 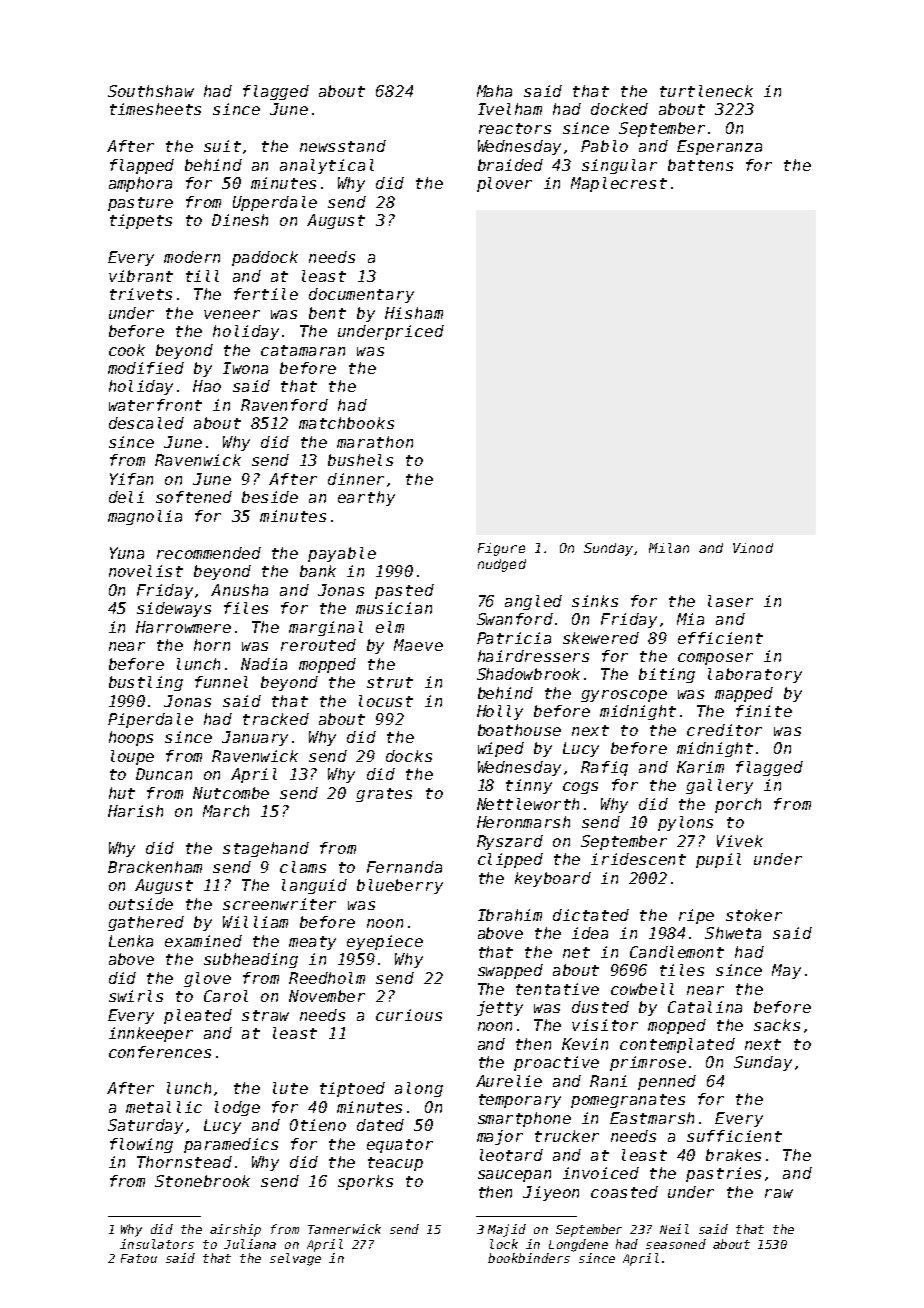 What do you see at coordinates (519, 730) in the document?
I see `boathouse` at bounding box center [519, 730].
